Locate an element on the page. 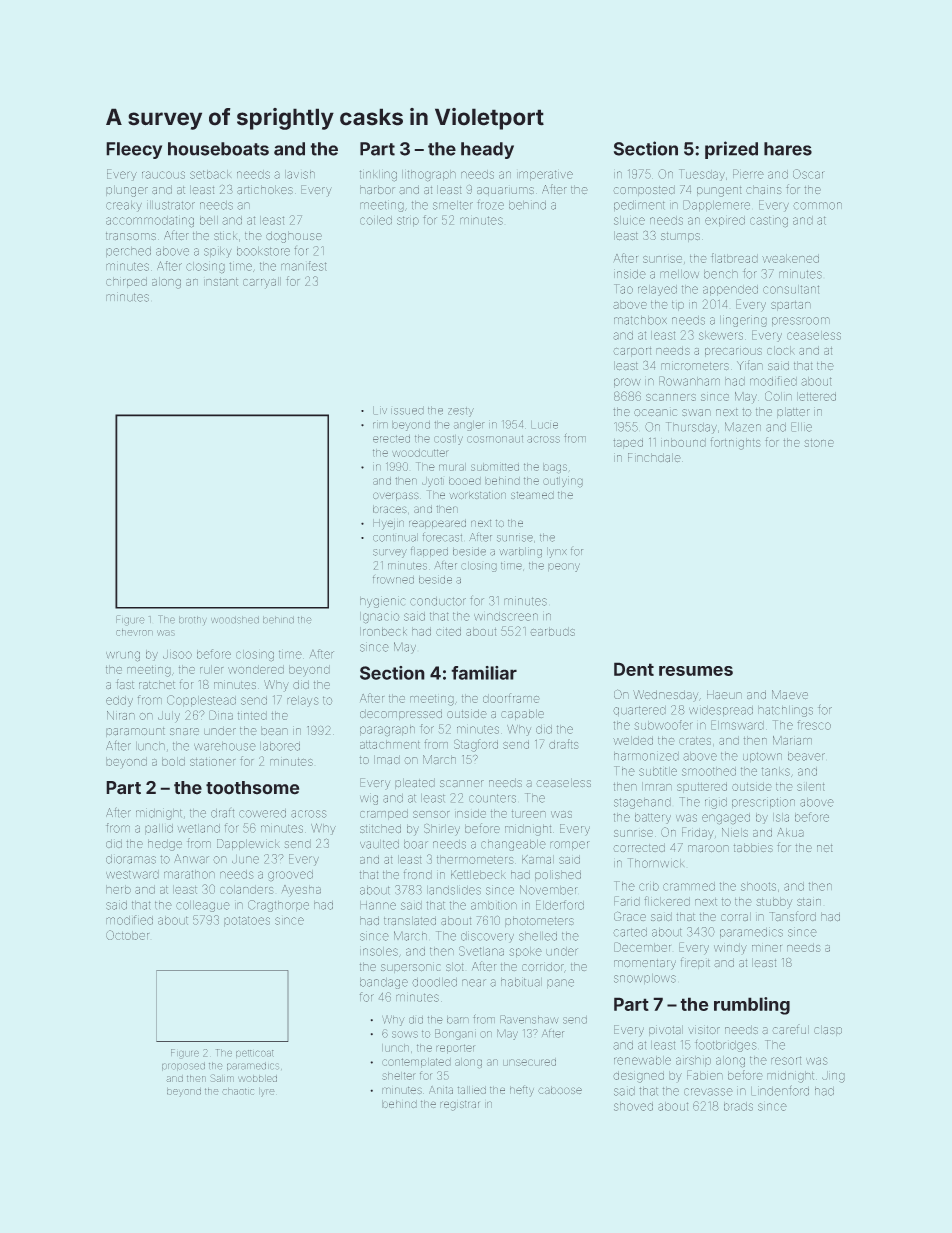  heady is located at coordinates (487, 150).
